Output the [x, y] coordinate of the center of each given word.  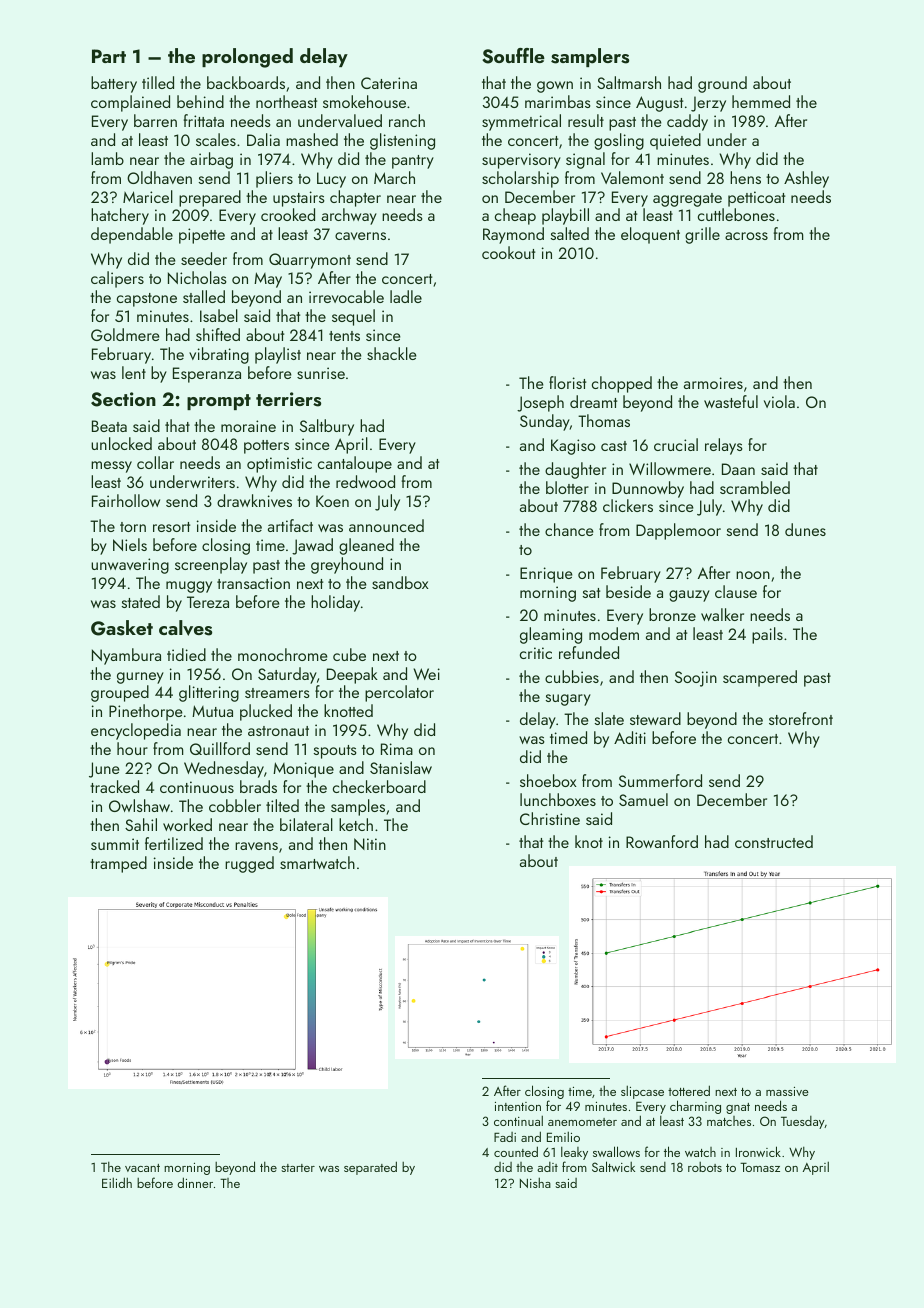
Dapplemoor [678, 531]
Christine [550, 818]
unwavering [130, 566]
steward [655, 718]
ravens [256, 846]
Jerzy [708, 104]
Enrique [546, 575]
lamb [107, 158]
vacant [142, 1168]
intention [518, 1106]
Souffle [513, 56]
